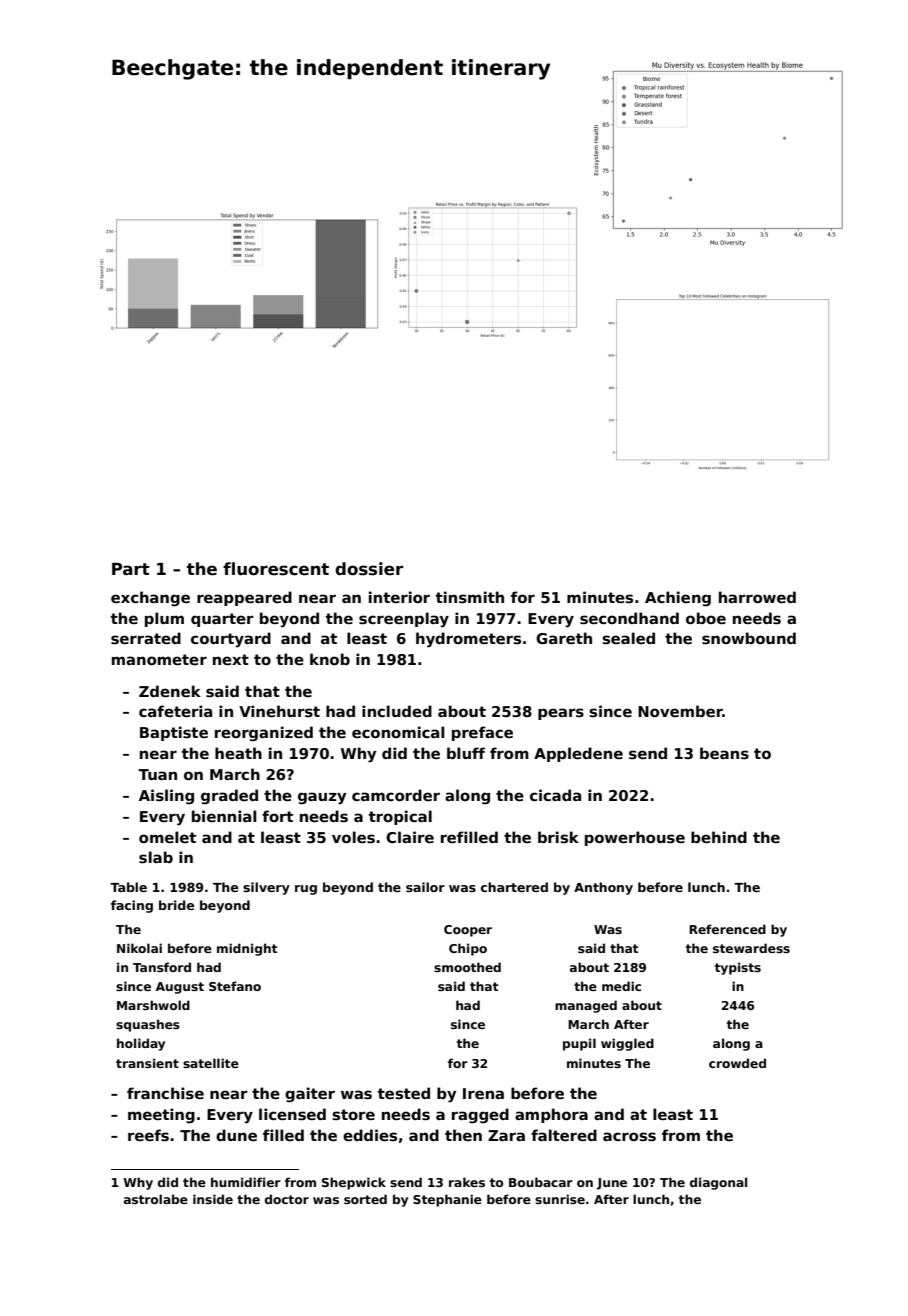 This screenshot has height=1316, width=908. I want to click on tinsmith, so click(470, 597).
